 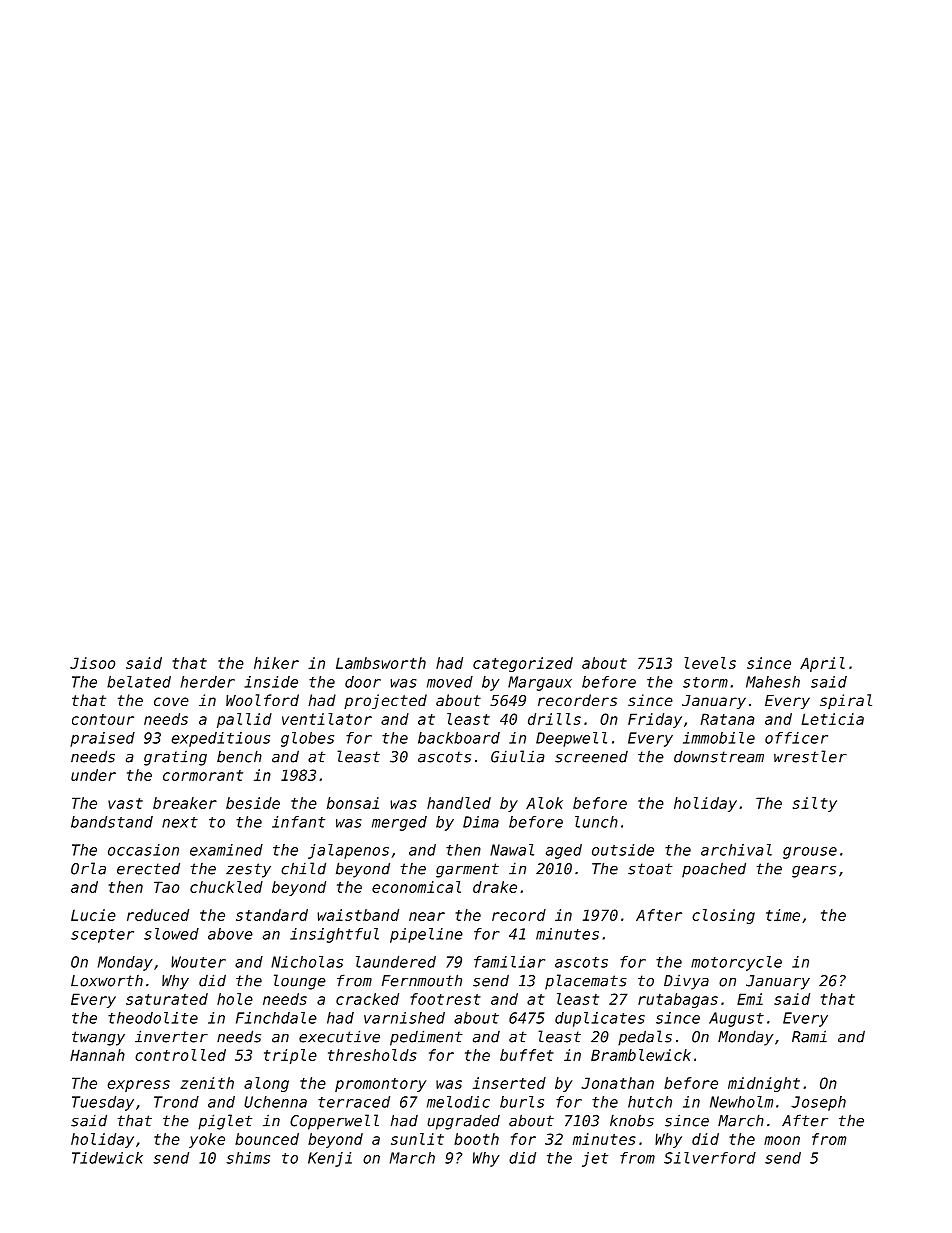 What do you see at coordinates (459, 803) in the screenshot?
I see `handled` at bounding box center [459, 803].
